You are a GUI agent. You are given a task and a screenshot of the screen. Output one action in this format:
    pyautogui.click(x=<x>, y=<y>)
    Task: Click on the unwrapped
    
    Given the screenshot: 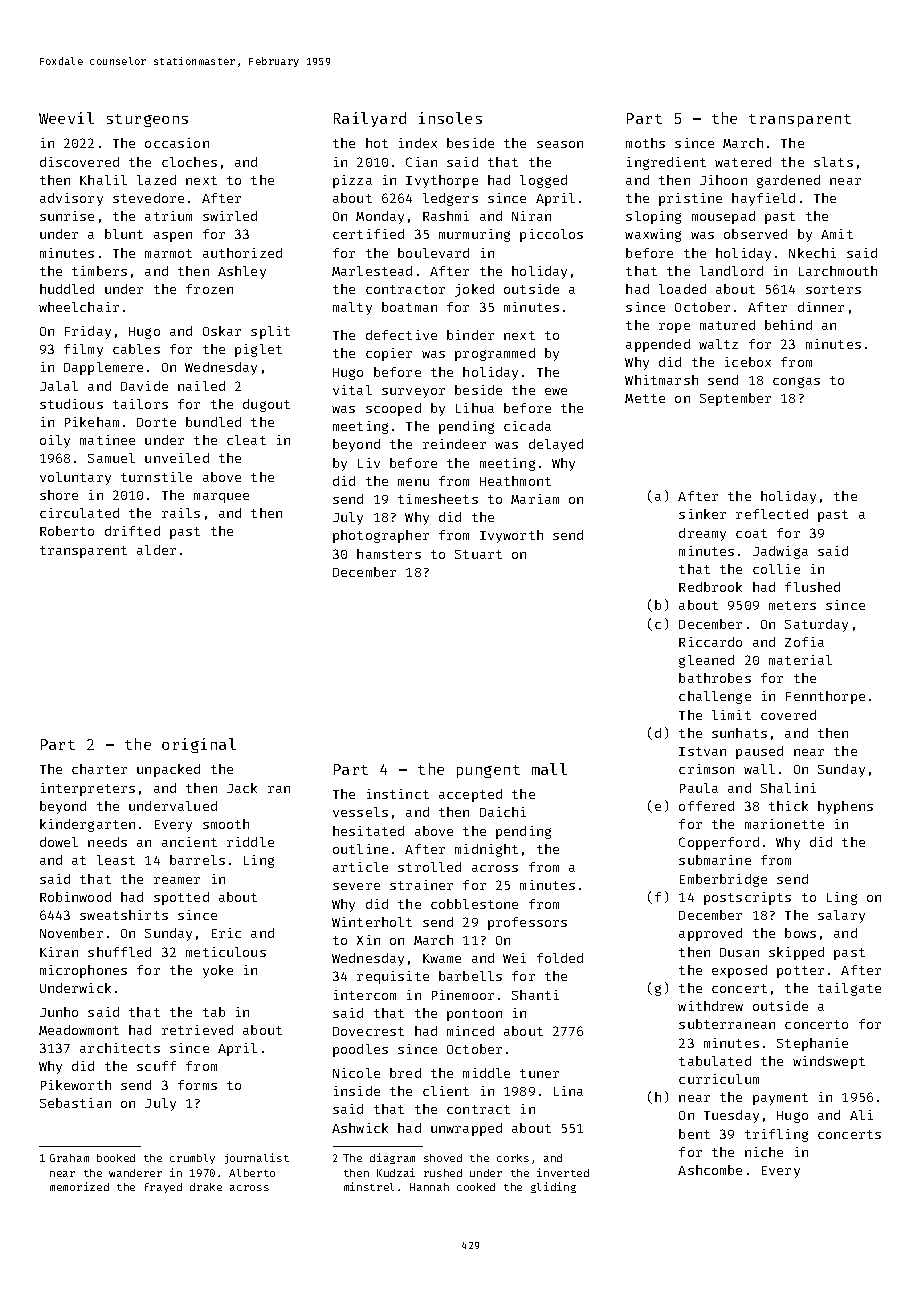 What is the action you would take?
    pyautogui.click(x=466, y=1129)
